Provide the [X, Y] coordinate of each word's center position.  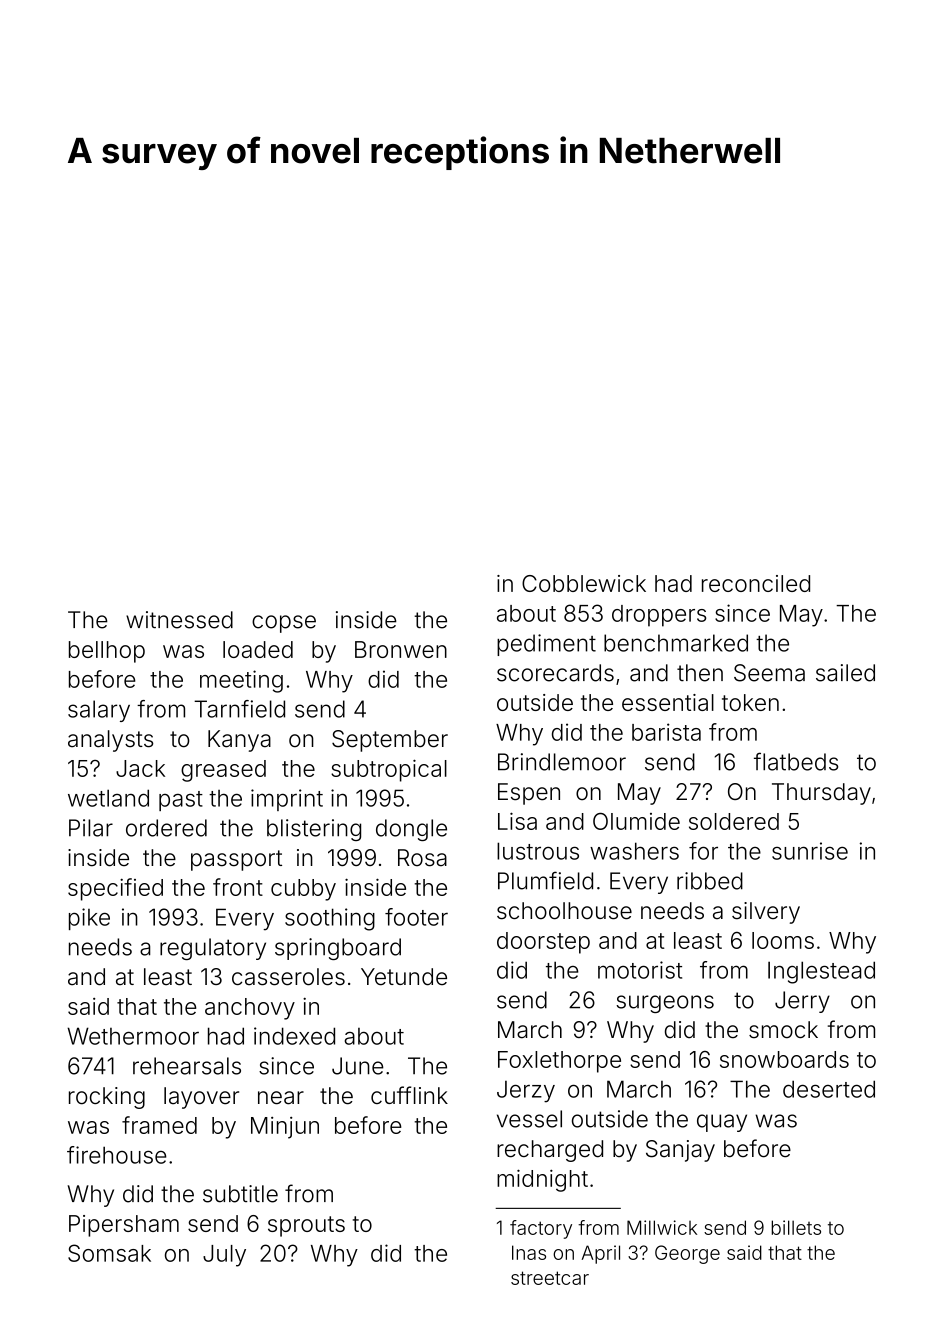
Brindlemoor [562, 762]
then [700, 673]
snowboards [784, 1059]
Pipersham [124, 1226]
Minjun [285, 1128]
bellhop [107, 652]
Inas [529, 1252]
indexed [294, 1036]
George [687, 1254]
